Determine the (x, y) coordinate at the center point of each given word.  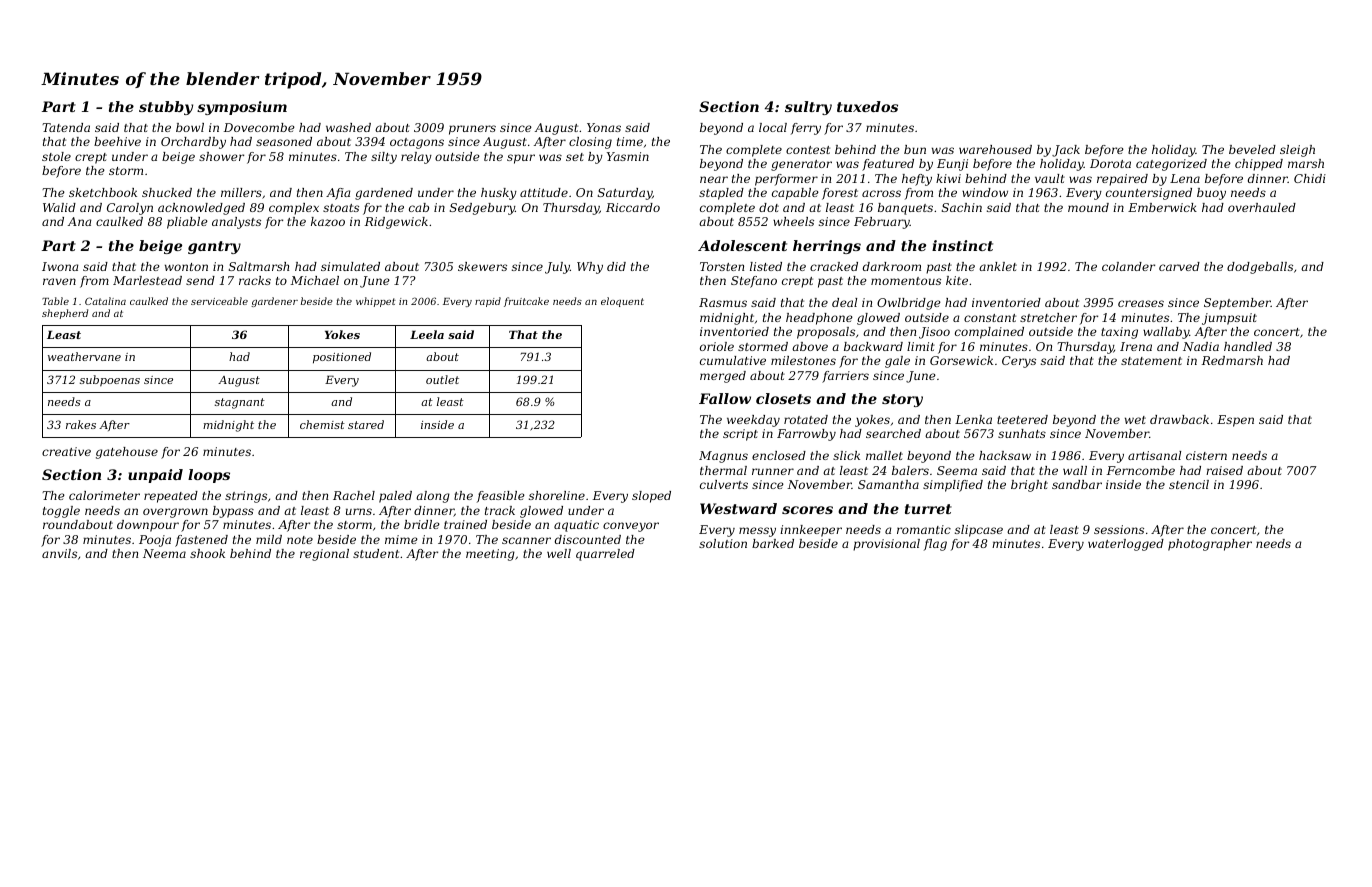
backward (873, 346)
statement (1151, 361)
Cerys (1019, 362)
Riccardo (633, 207)
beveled (1252, 149)
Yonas (604, 127)
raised (1224, 470)
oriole (717, 346)
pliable (187, 223)
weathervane (84, 356)
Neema (164, 553)
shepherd (65, 314)
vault (1050, 178)
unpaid (155, 476)
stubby (166, 108)
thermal (723, 470)
